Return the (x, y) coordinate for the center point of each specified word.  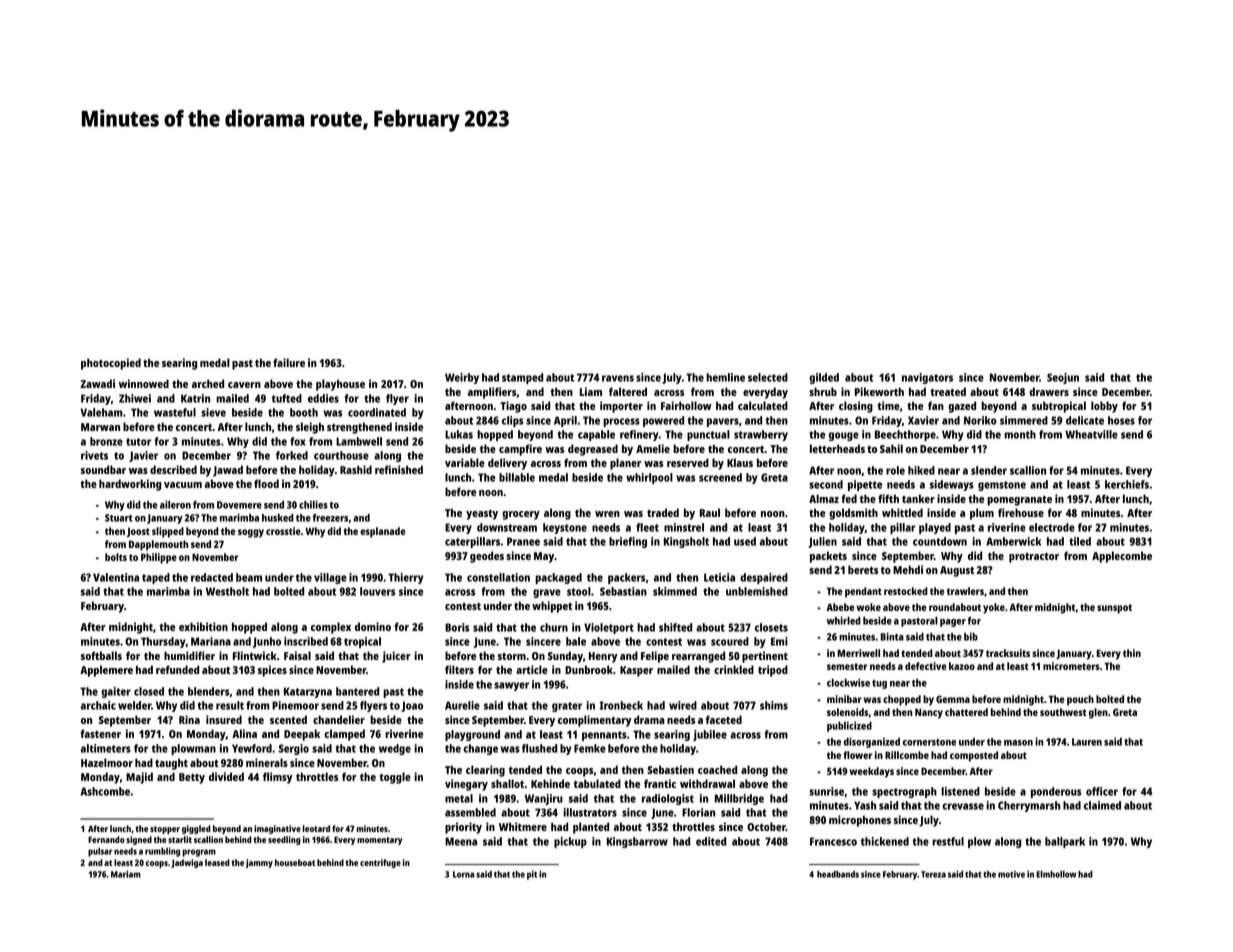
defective (926, 666)
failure (289, 362)
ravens (618, 378)
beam (249, 577)
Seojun (1063, 378)
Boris (457, 627)
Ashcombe (105, 791)
